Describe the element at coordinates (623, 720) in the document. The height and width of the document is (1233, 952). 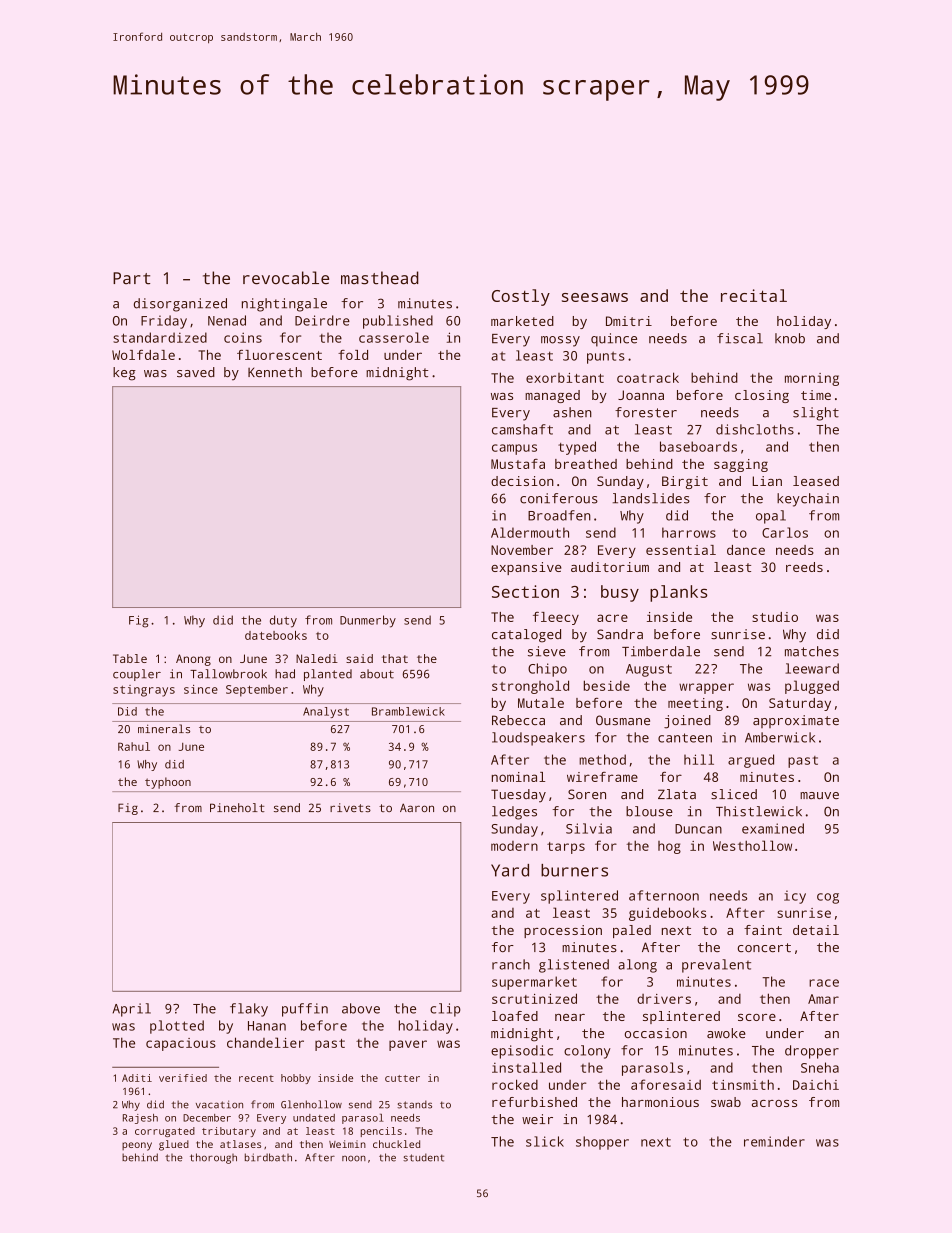
I see `Ousmane` at that location.
